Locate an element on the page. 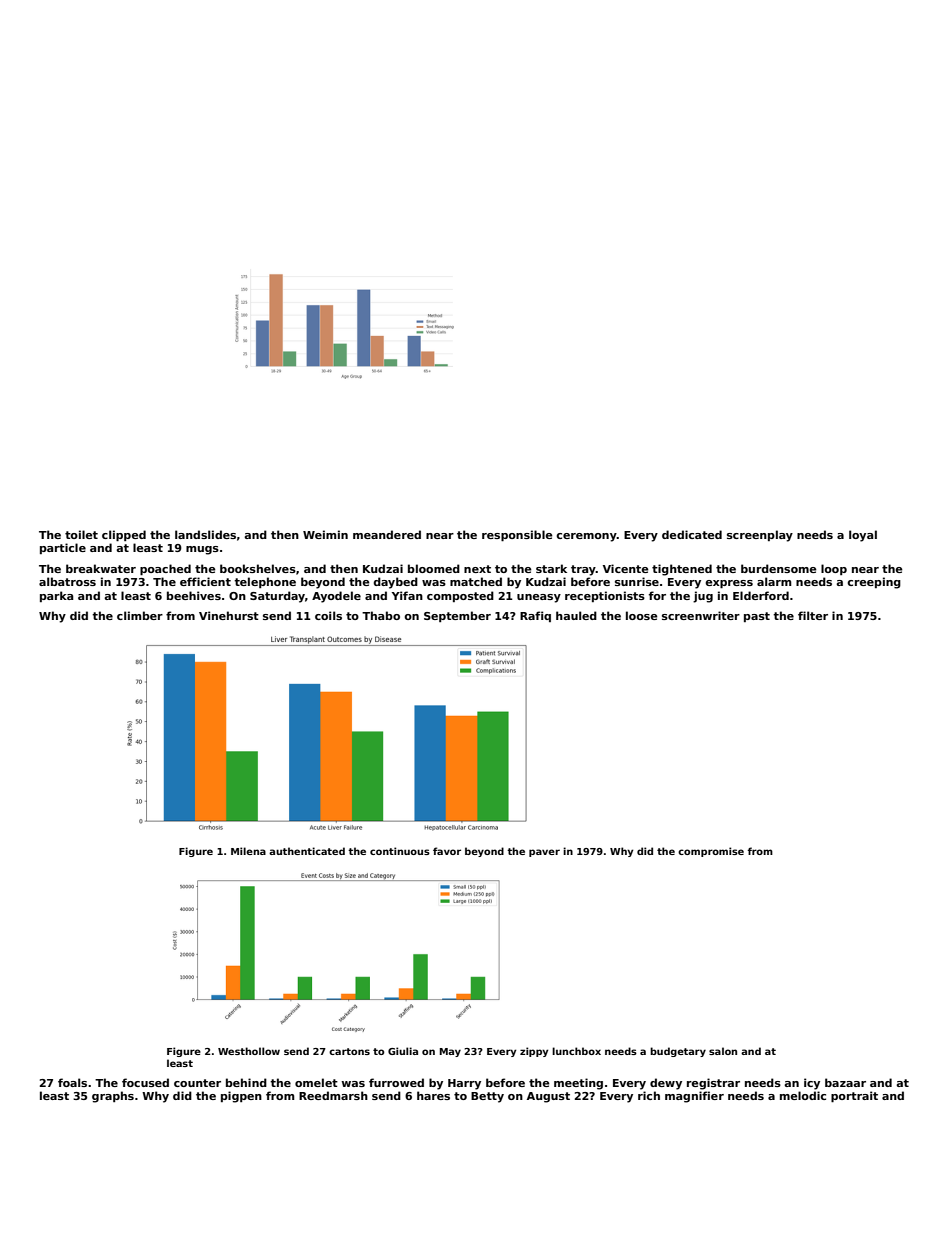 This image has height=1233, width=952. graphs is located at coordinates (113, 1097).
